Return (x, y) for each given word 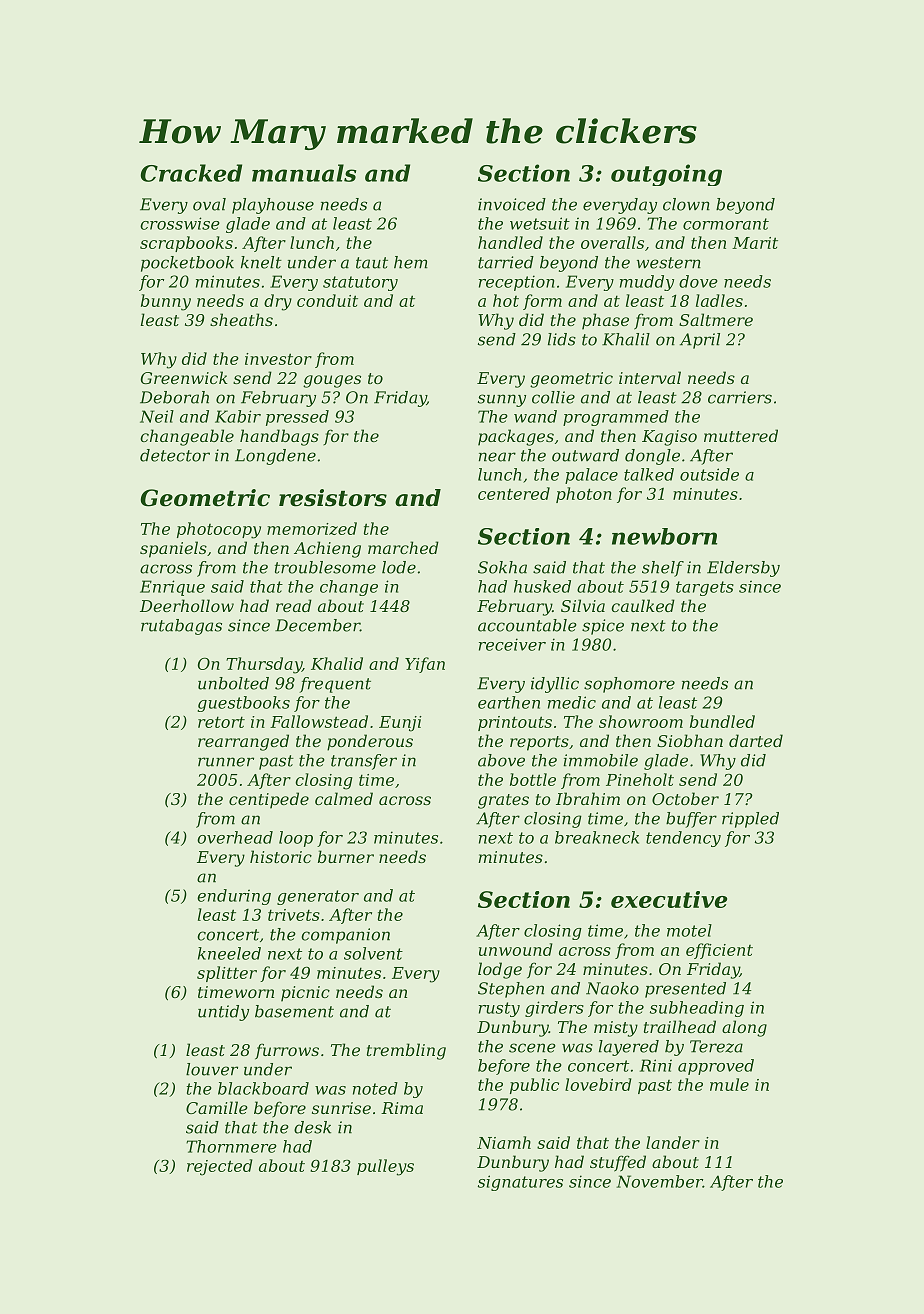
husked (542, 586)
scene (532, 1048)
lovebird (598, 1084)
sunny (502, 400)
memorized (312, 528)
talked (649, 474)
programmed (616, 418)
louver (212, 1069)
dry (278, 302)
